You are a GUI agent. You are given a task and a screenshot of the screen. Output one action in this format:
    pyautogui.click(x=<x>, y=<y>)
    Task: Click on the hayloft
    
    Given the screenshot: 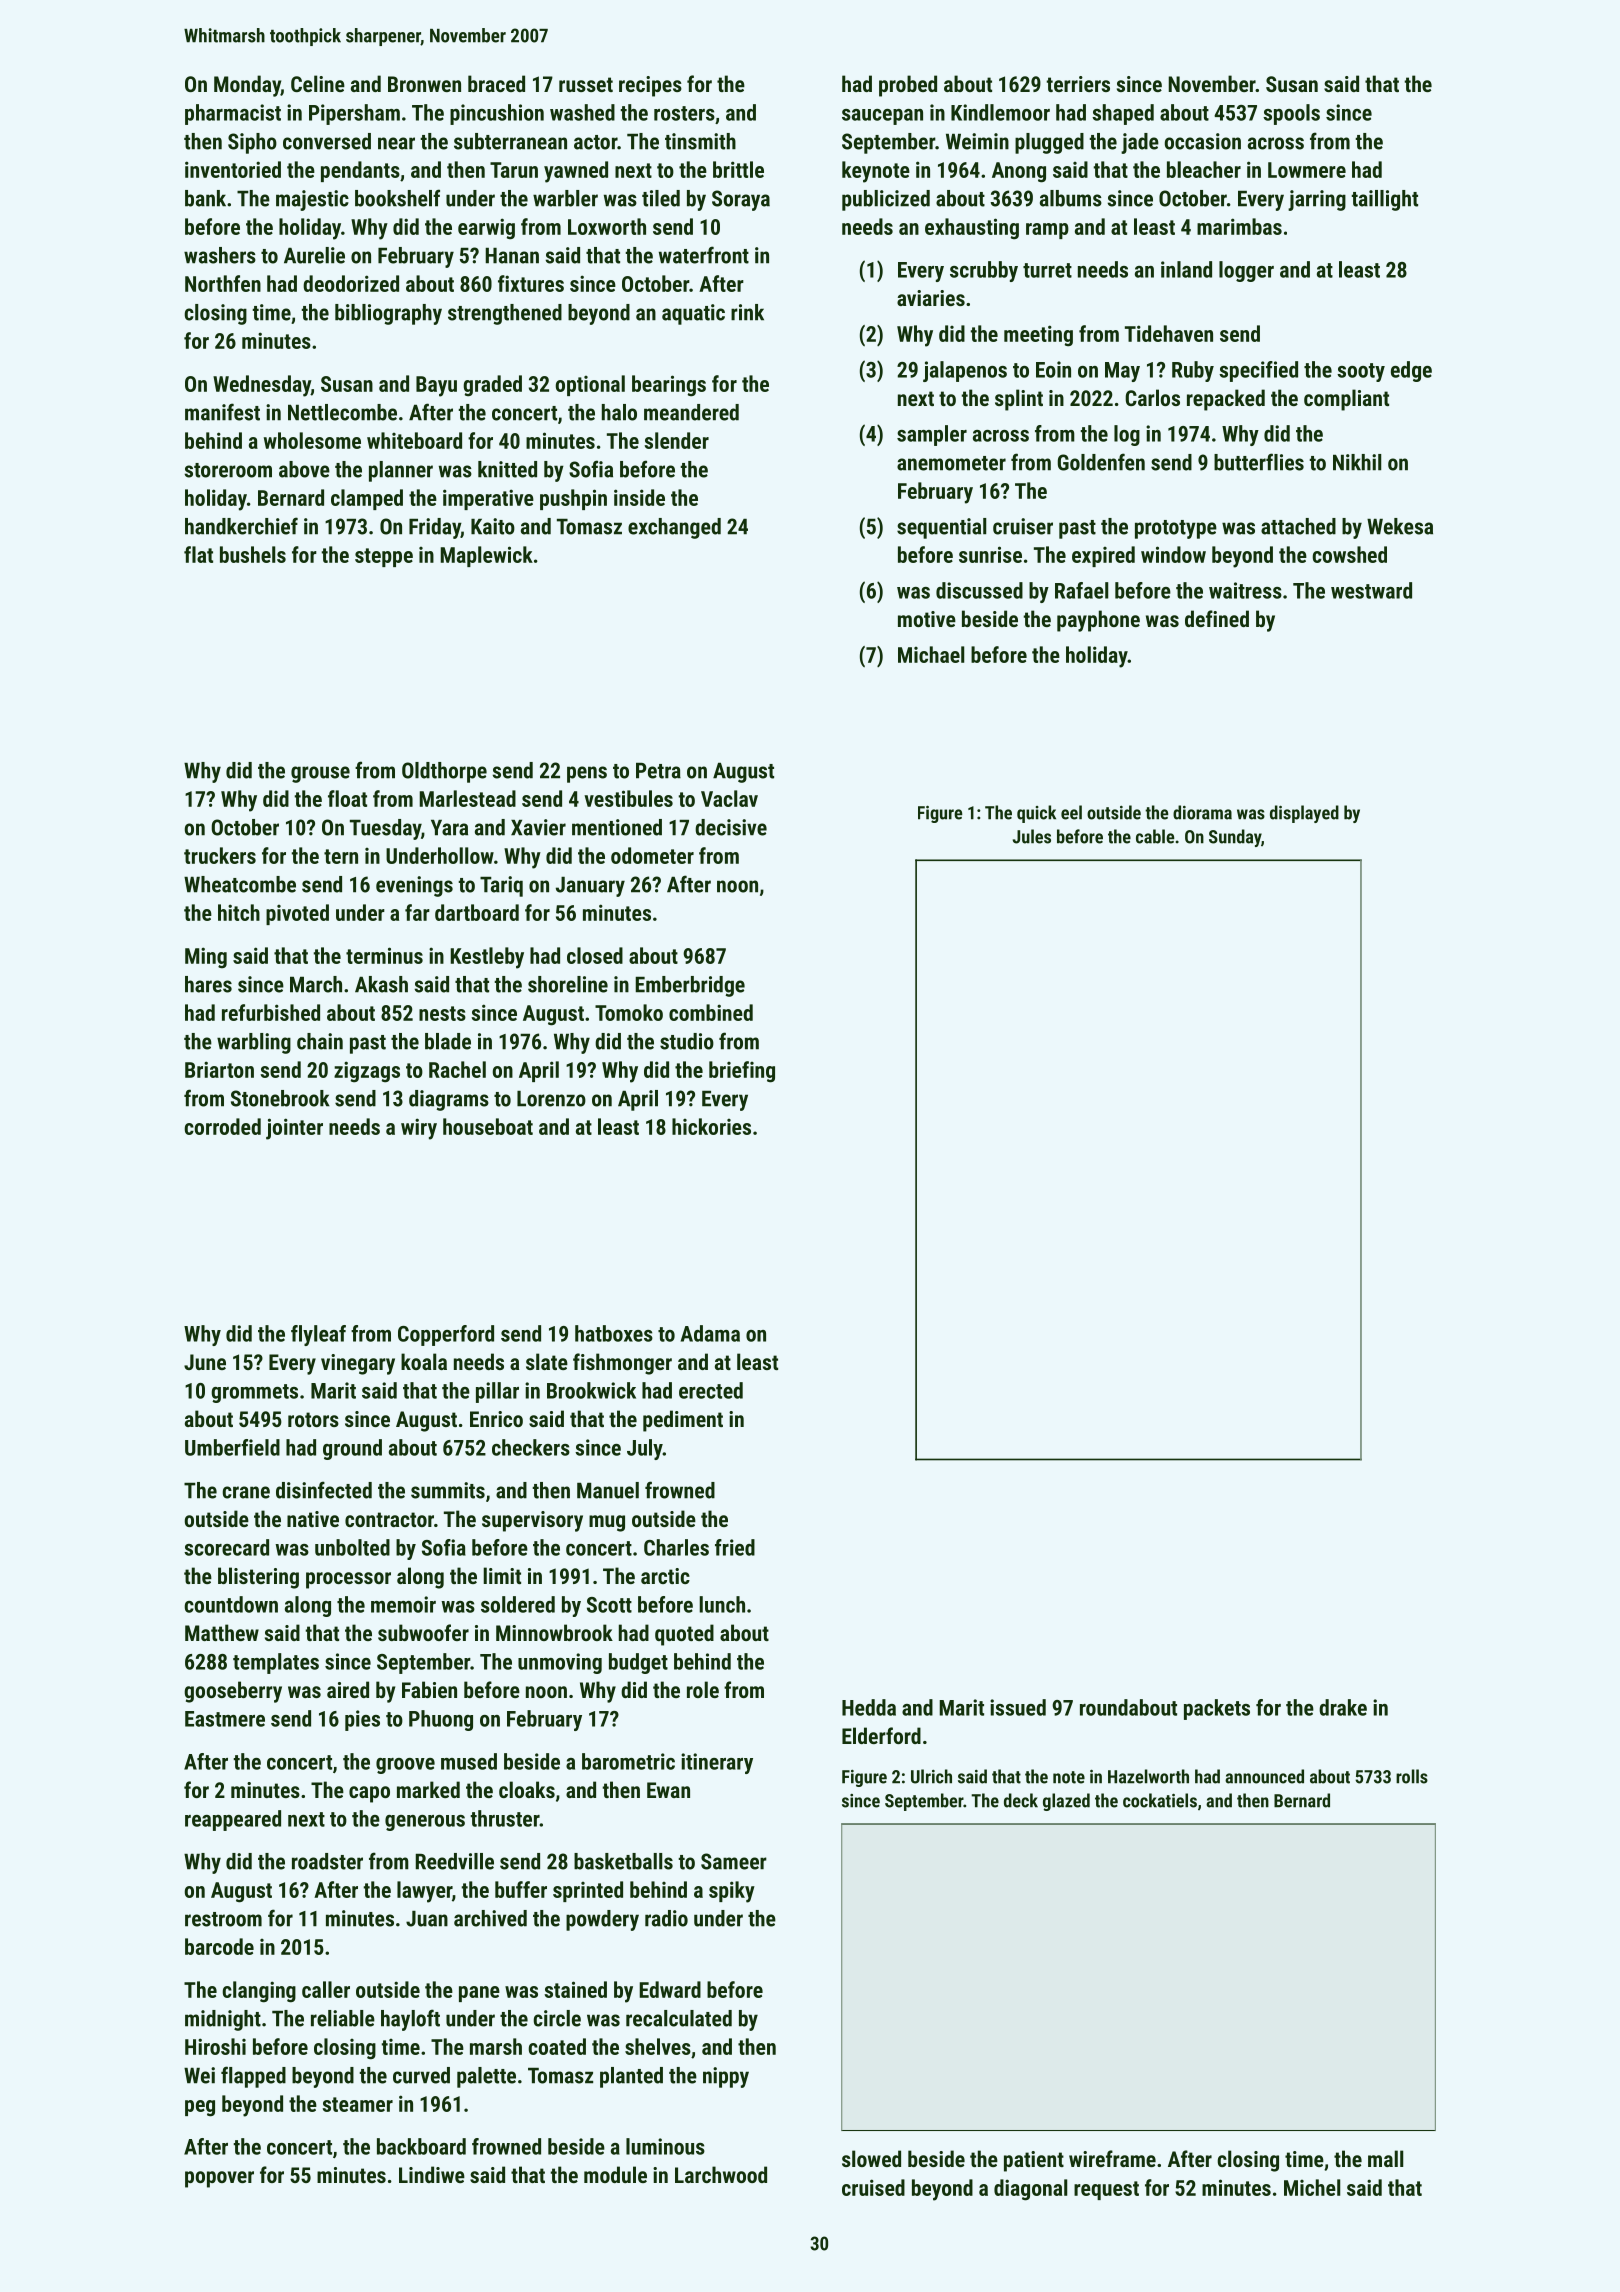 What is the action you would take?
    pyautogui.click(x=410, y=2020)
